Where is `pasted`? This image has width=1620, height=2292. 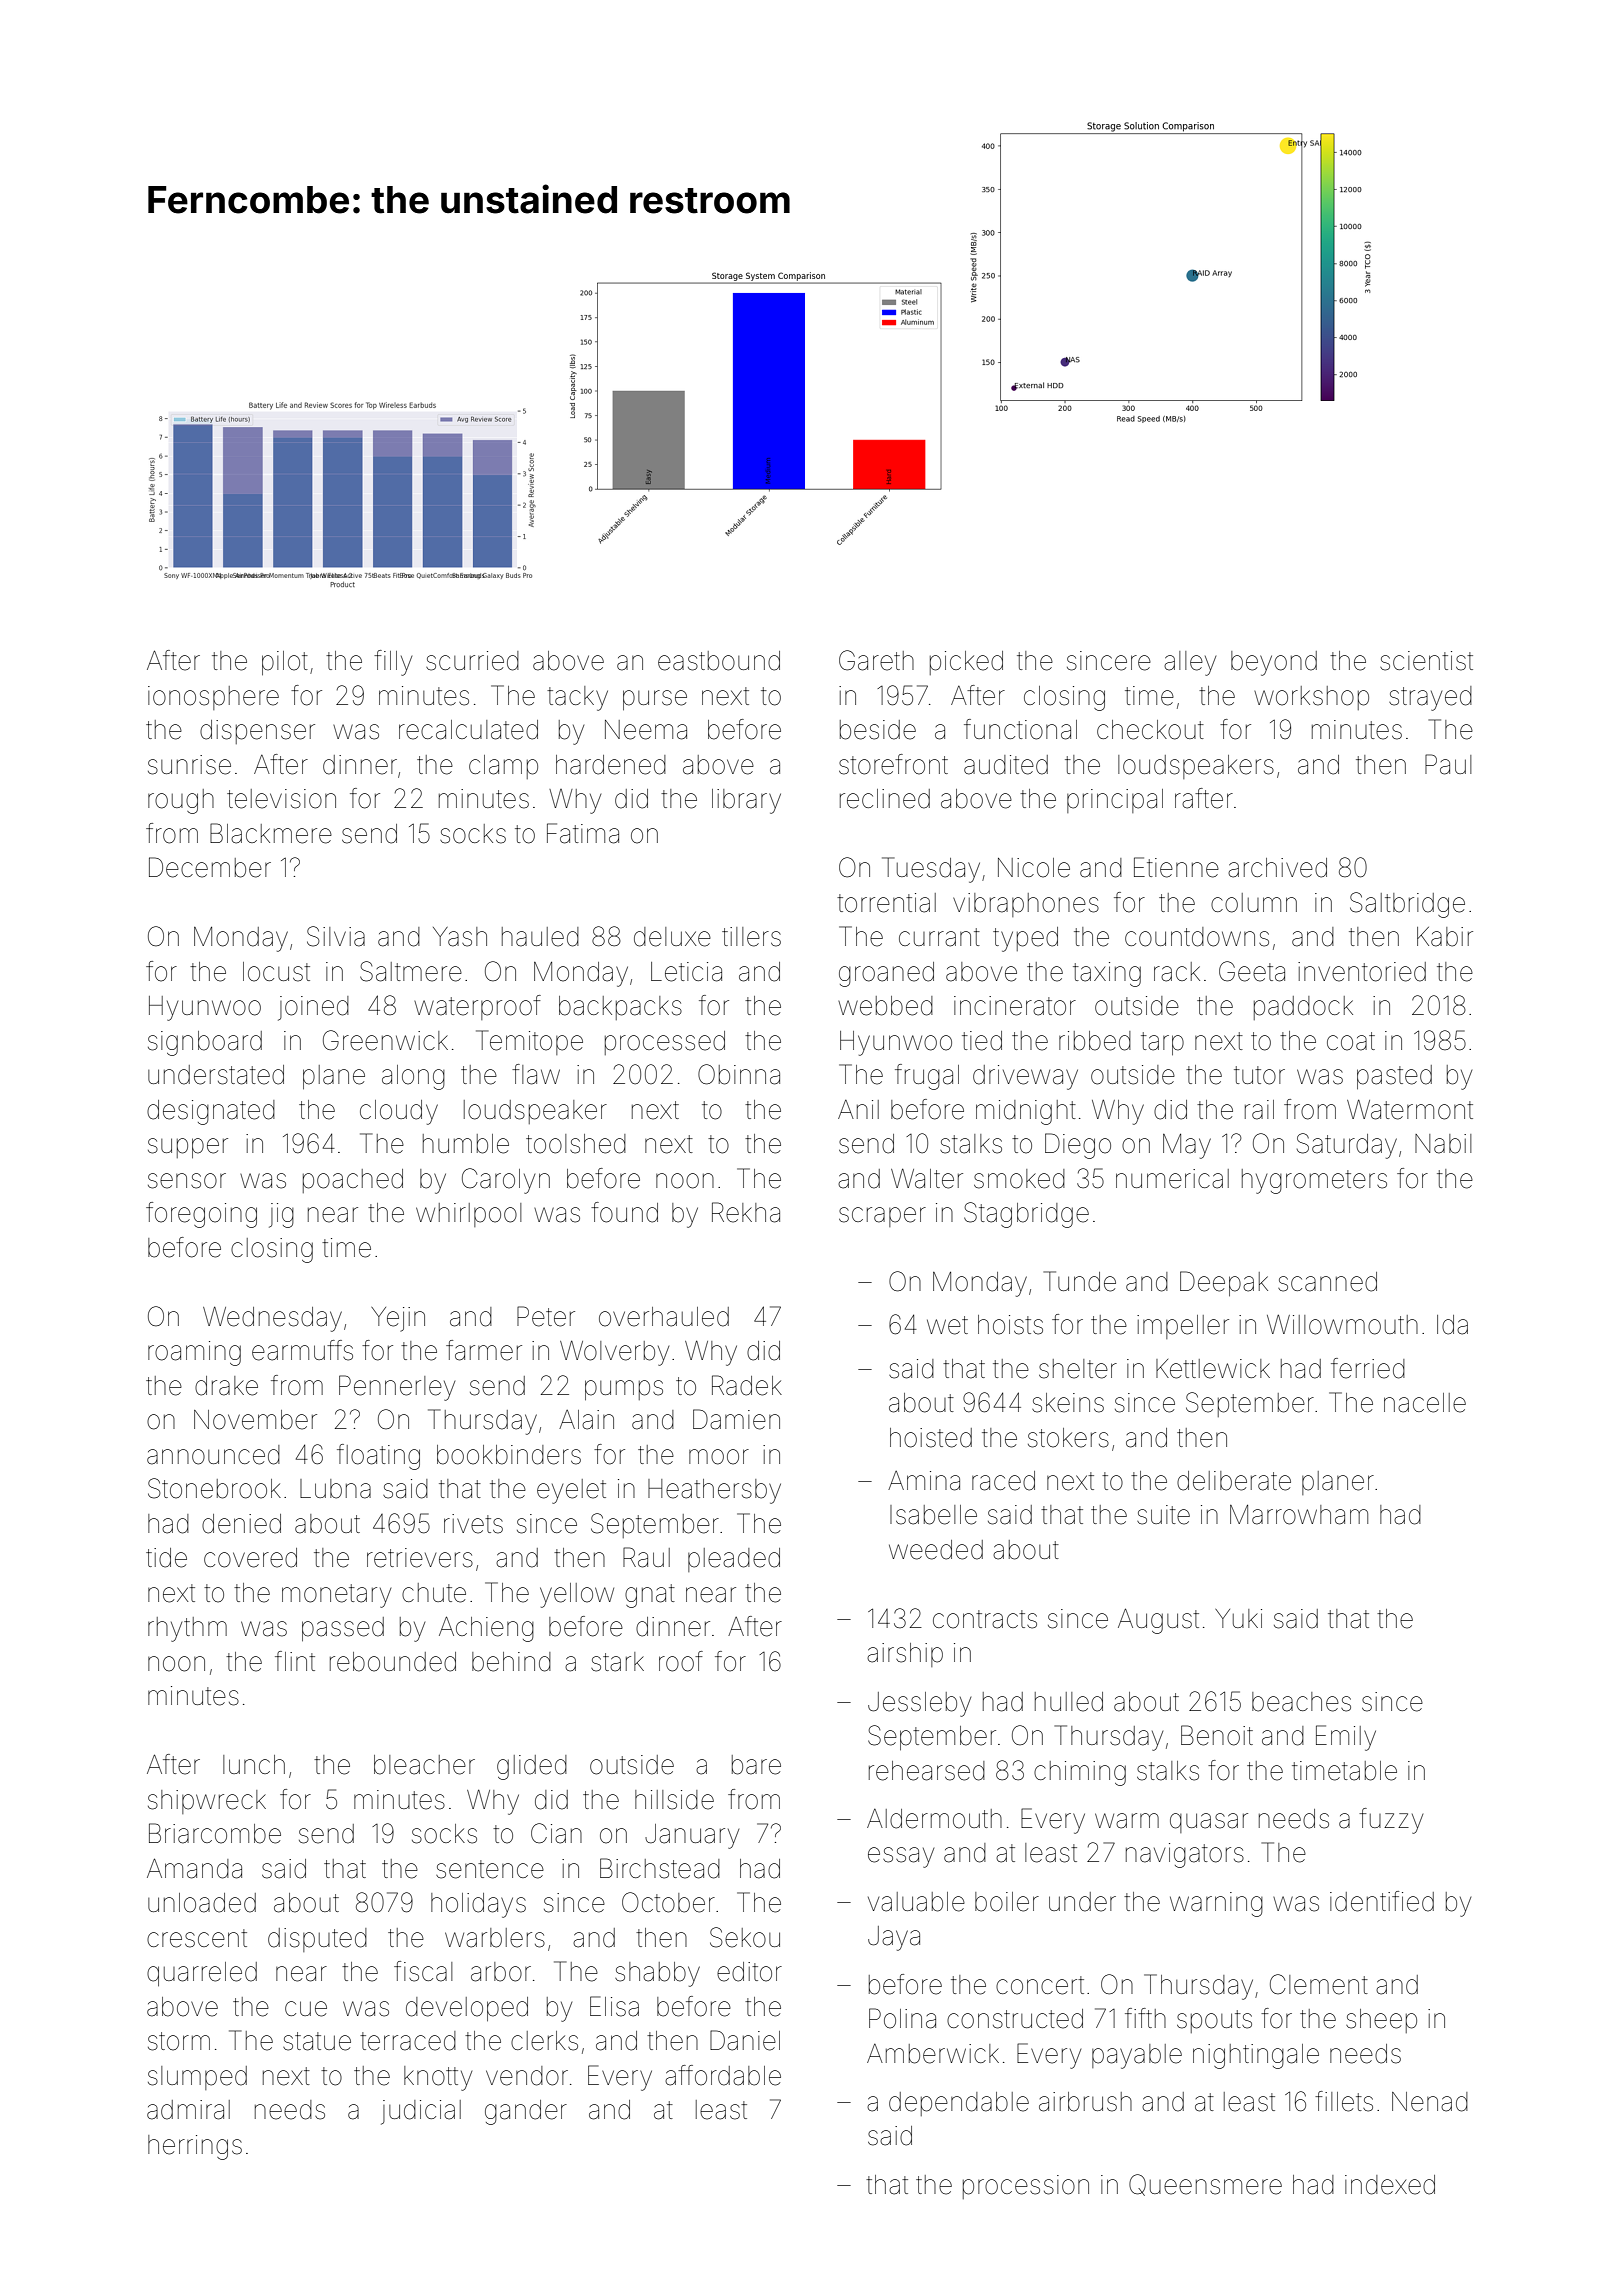 pasted is located at coordinates (1394, 1077).
